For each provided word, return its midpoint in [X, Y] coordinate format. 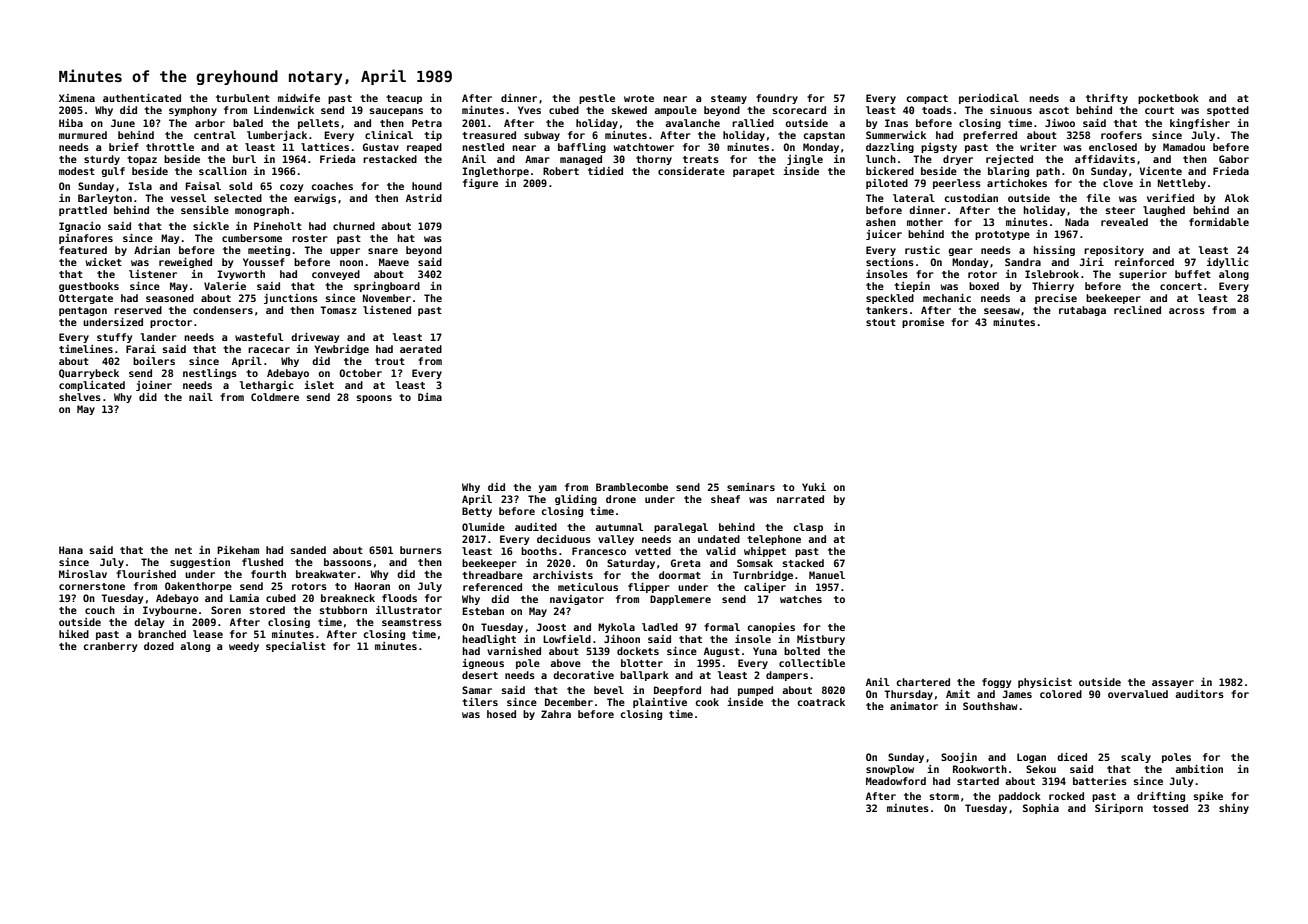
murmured [83, 135]
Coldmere [275, 397]
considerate [691, 171]
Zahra [556, 714]
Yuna [765, 651]
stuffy [114, 338]
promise [923, 323]
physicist [1045, 683]
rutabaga [1082, 311]
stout [881, 322]
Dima [430, 397]
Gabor [1234, 159]
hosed [501, 714]
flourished [146, 574]
